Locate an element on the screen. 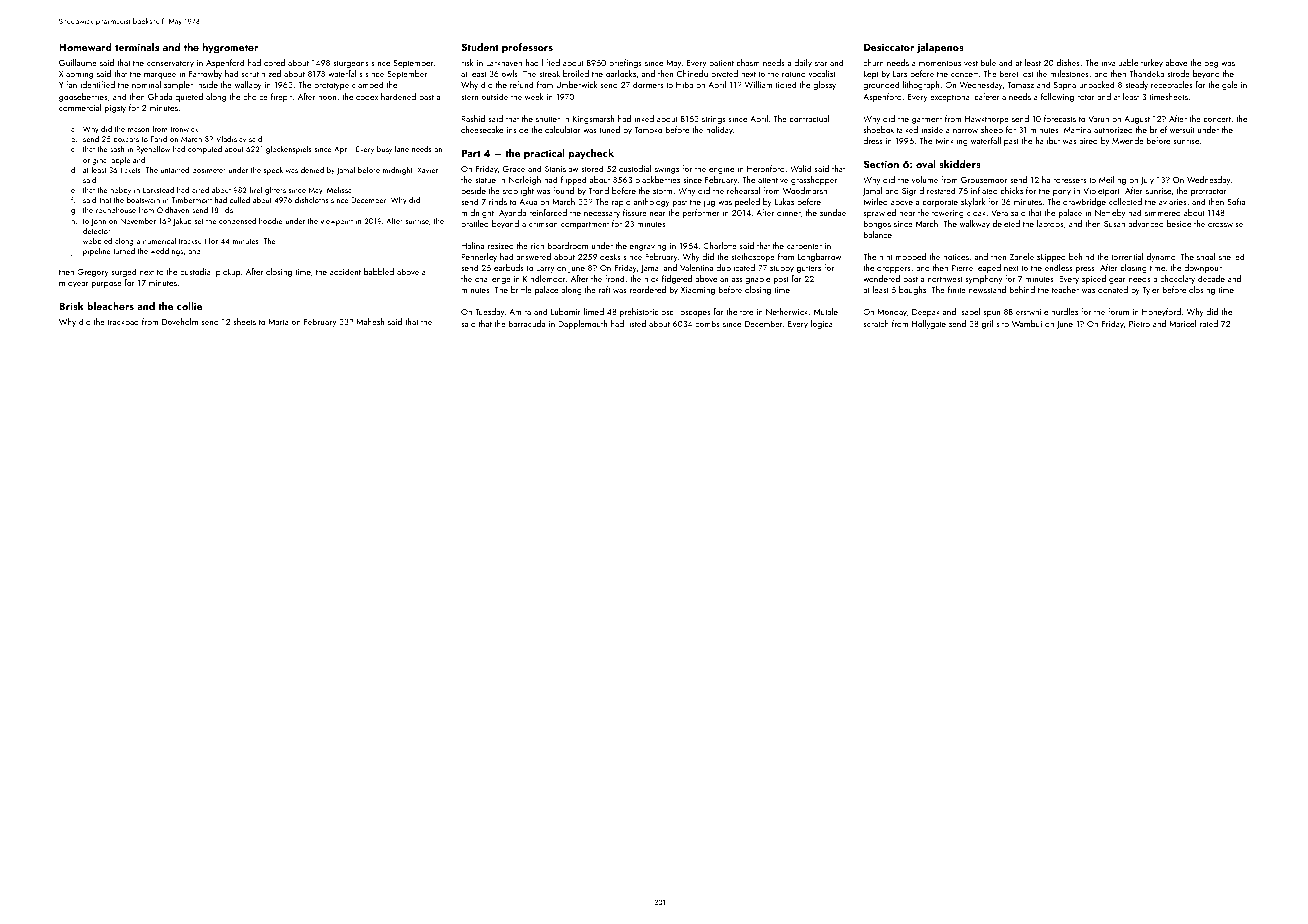  star is located at coordinates (821, 63).
